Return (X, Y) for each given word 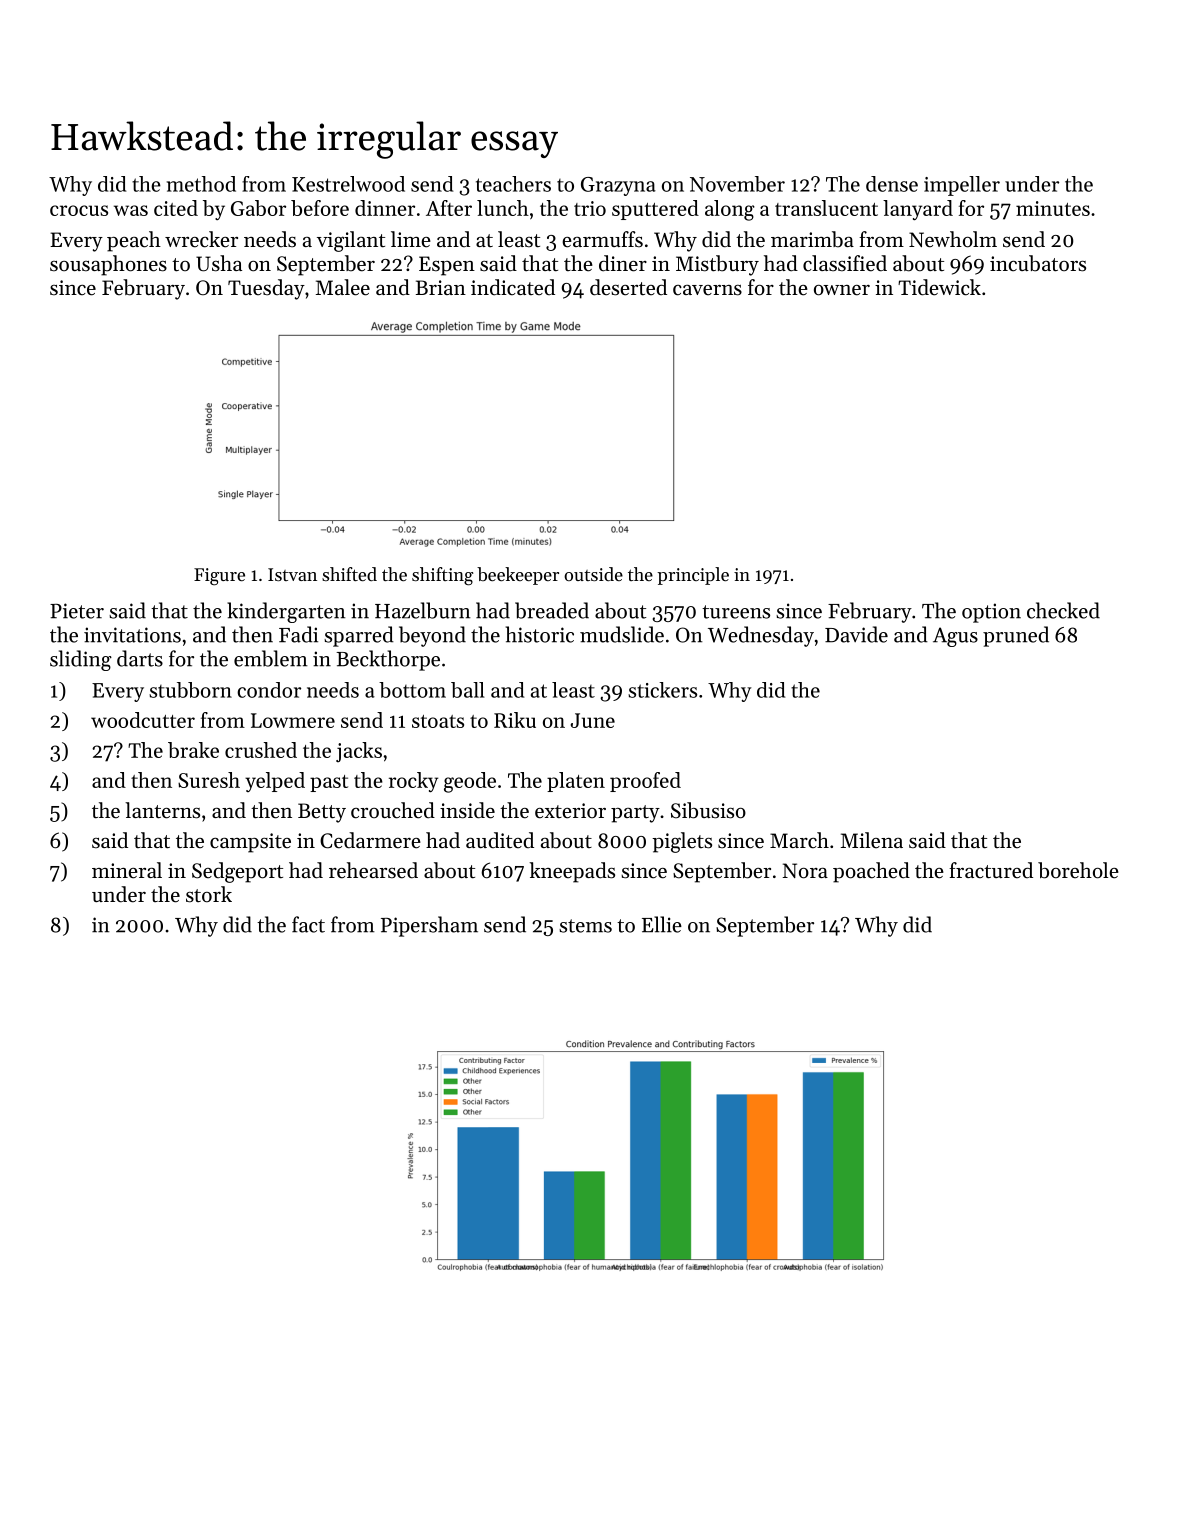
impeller (962, 186)
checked (1063, 610)
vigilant (351, 241)
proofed (645, 782)
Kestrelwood (348, 184)
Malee (343, 287)
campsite (250, 843)
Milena (872, 840)
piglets (682, 842)
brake (193, 750)
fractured (991, 870)
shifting (442, 576)
